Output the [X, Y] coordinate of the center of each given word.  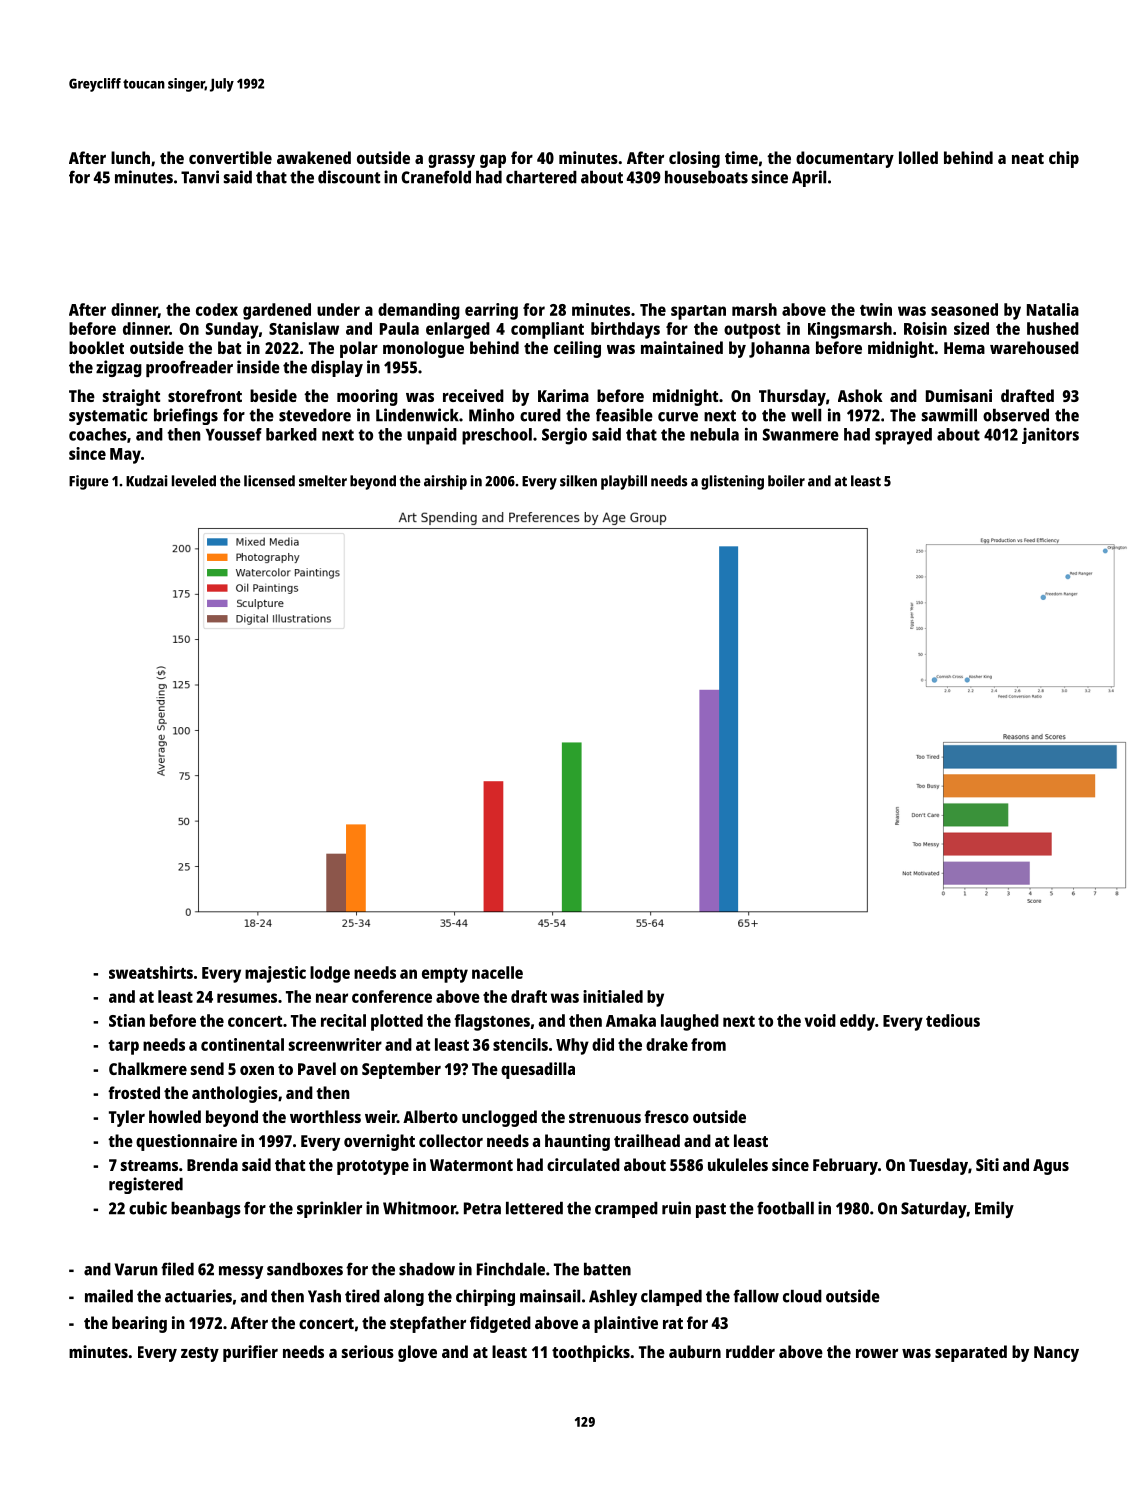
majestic [275, 974]
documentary [845, 159]
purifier [250, 1353]
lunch [130, 157]
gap [493, 161]
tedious [953, 1020]
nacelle [497, 972]
